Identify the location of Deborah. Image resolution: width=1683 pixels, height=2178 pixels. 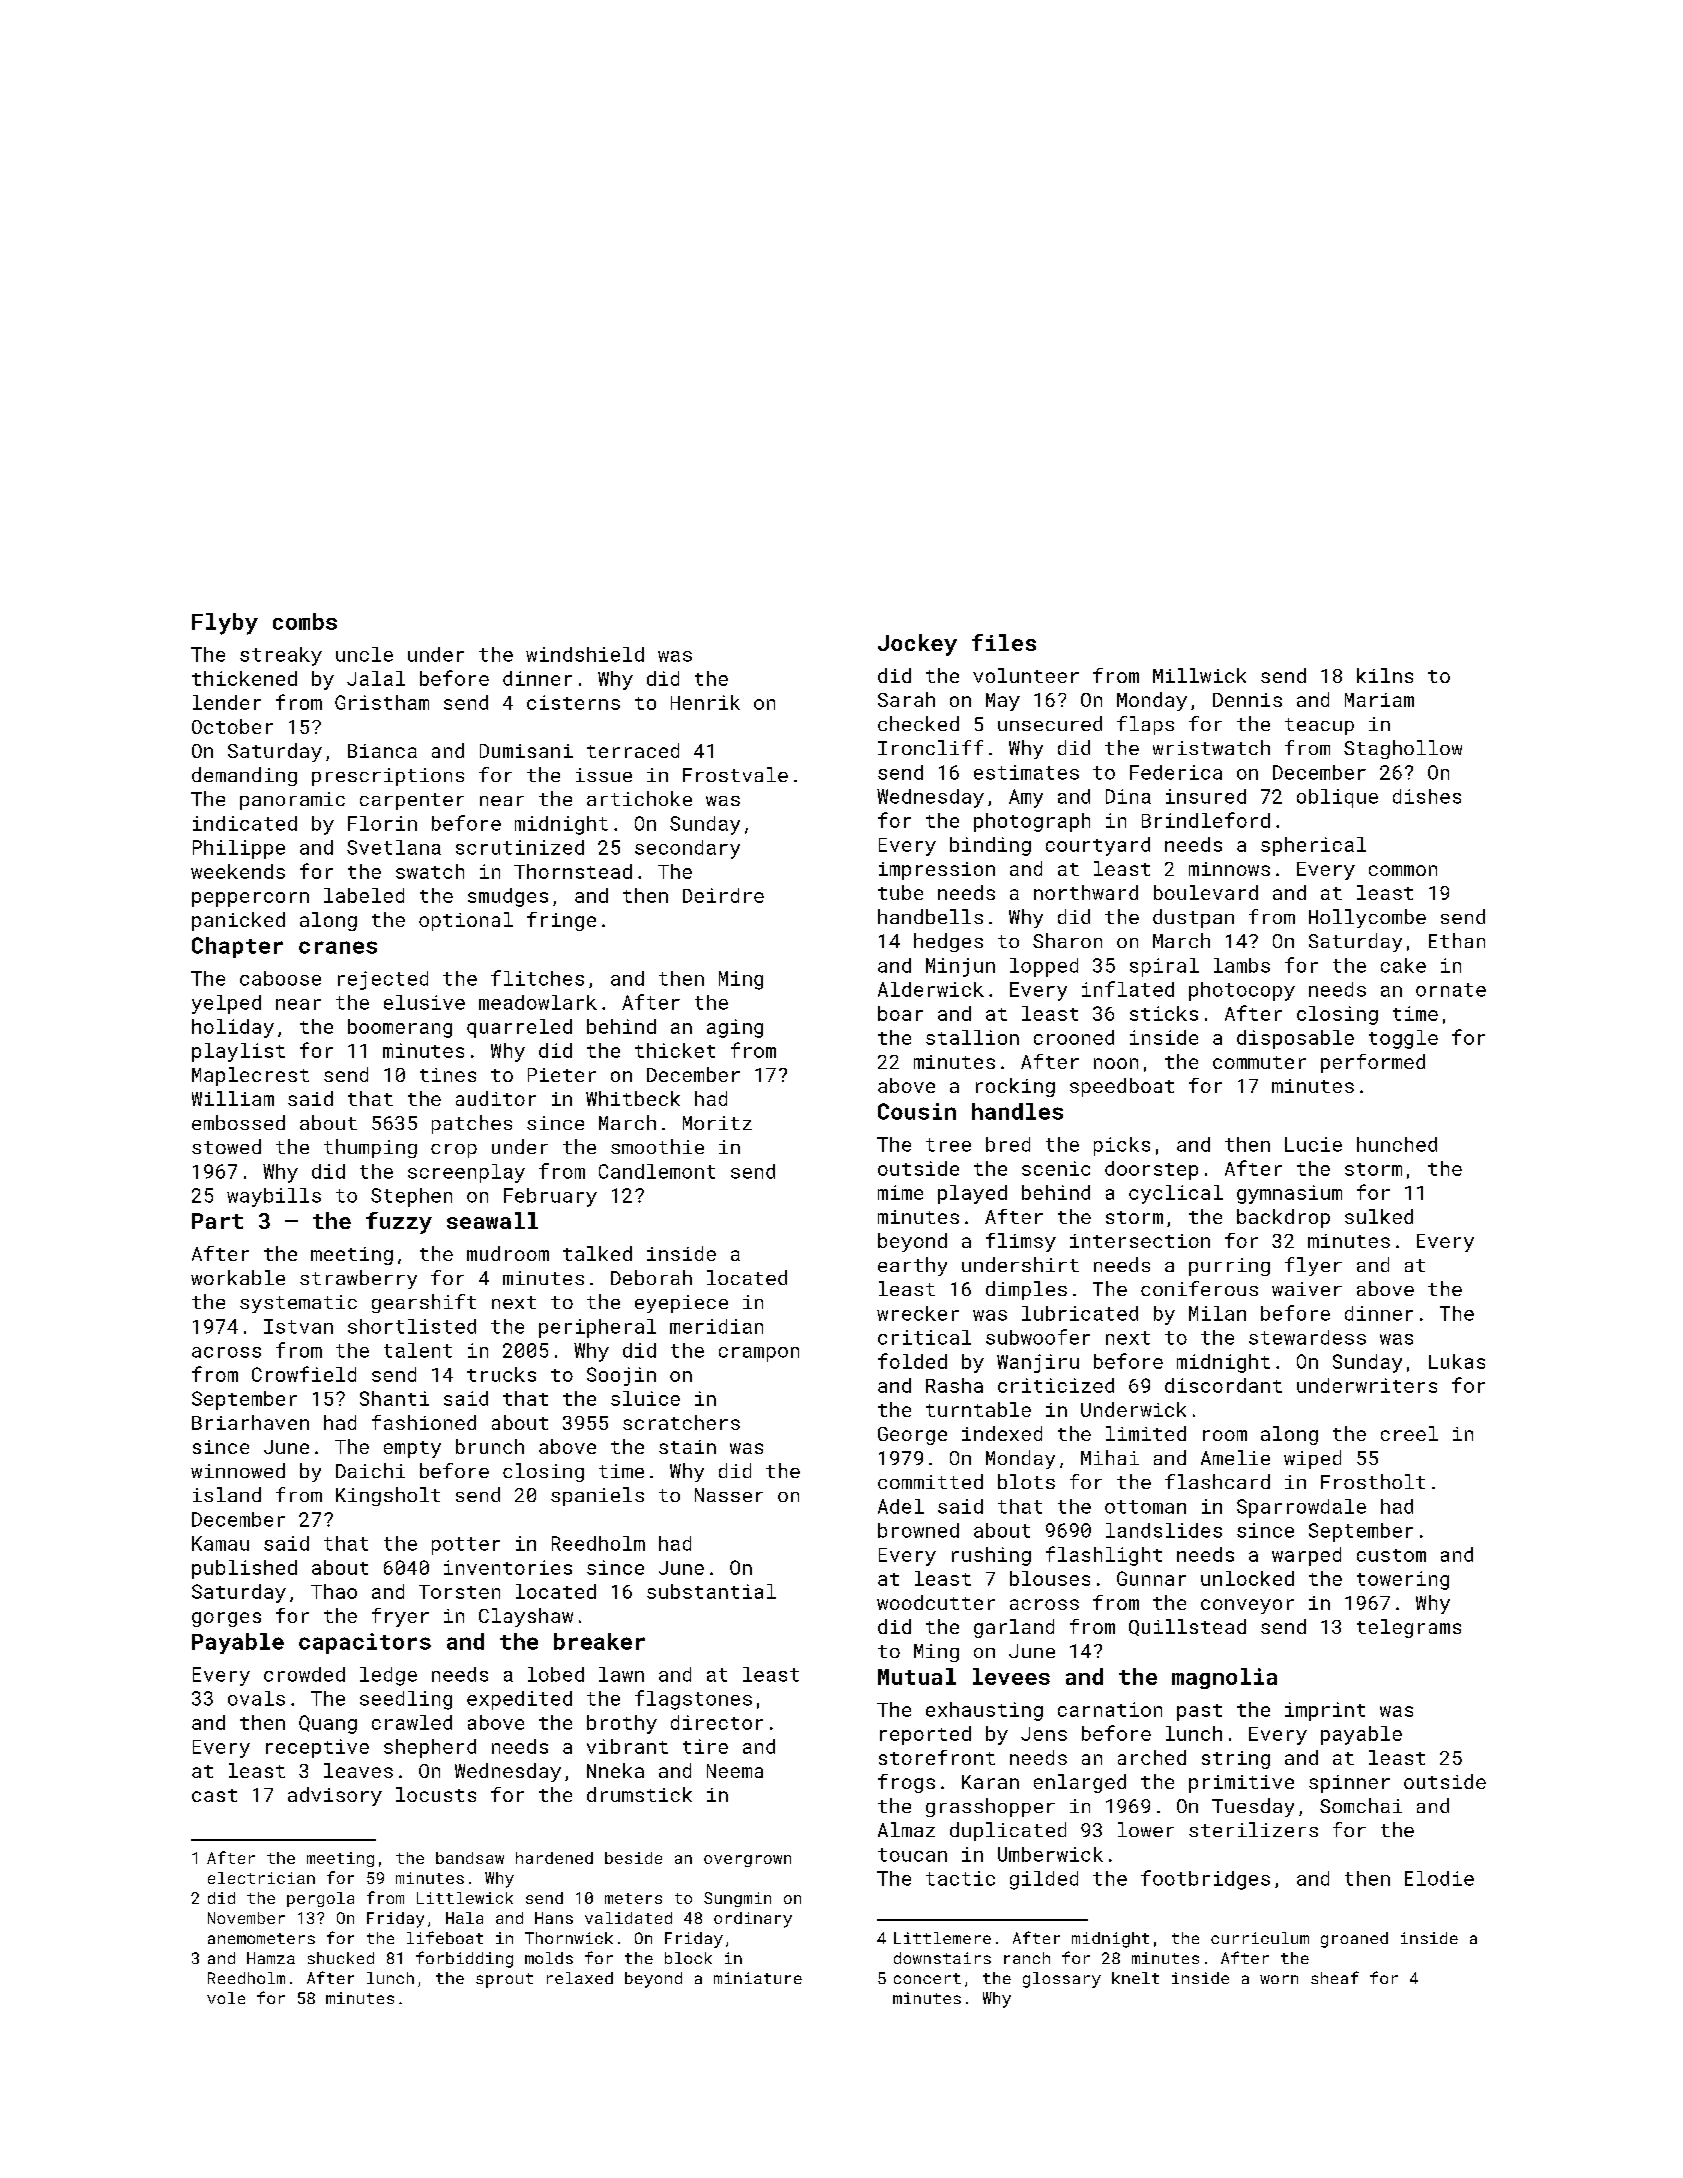
(651, 1277).
